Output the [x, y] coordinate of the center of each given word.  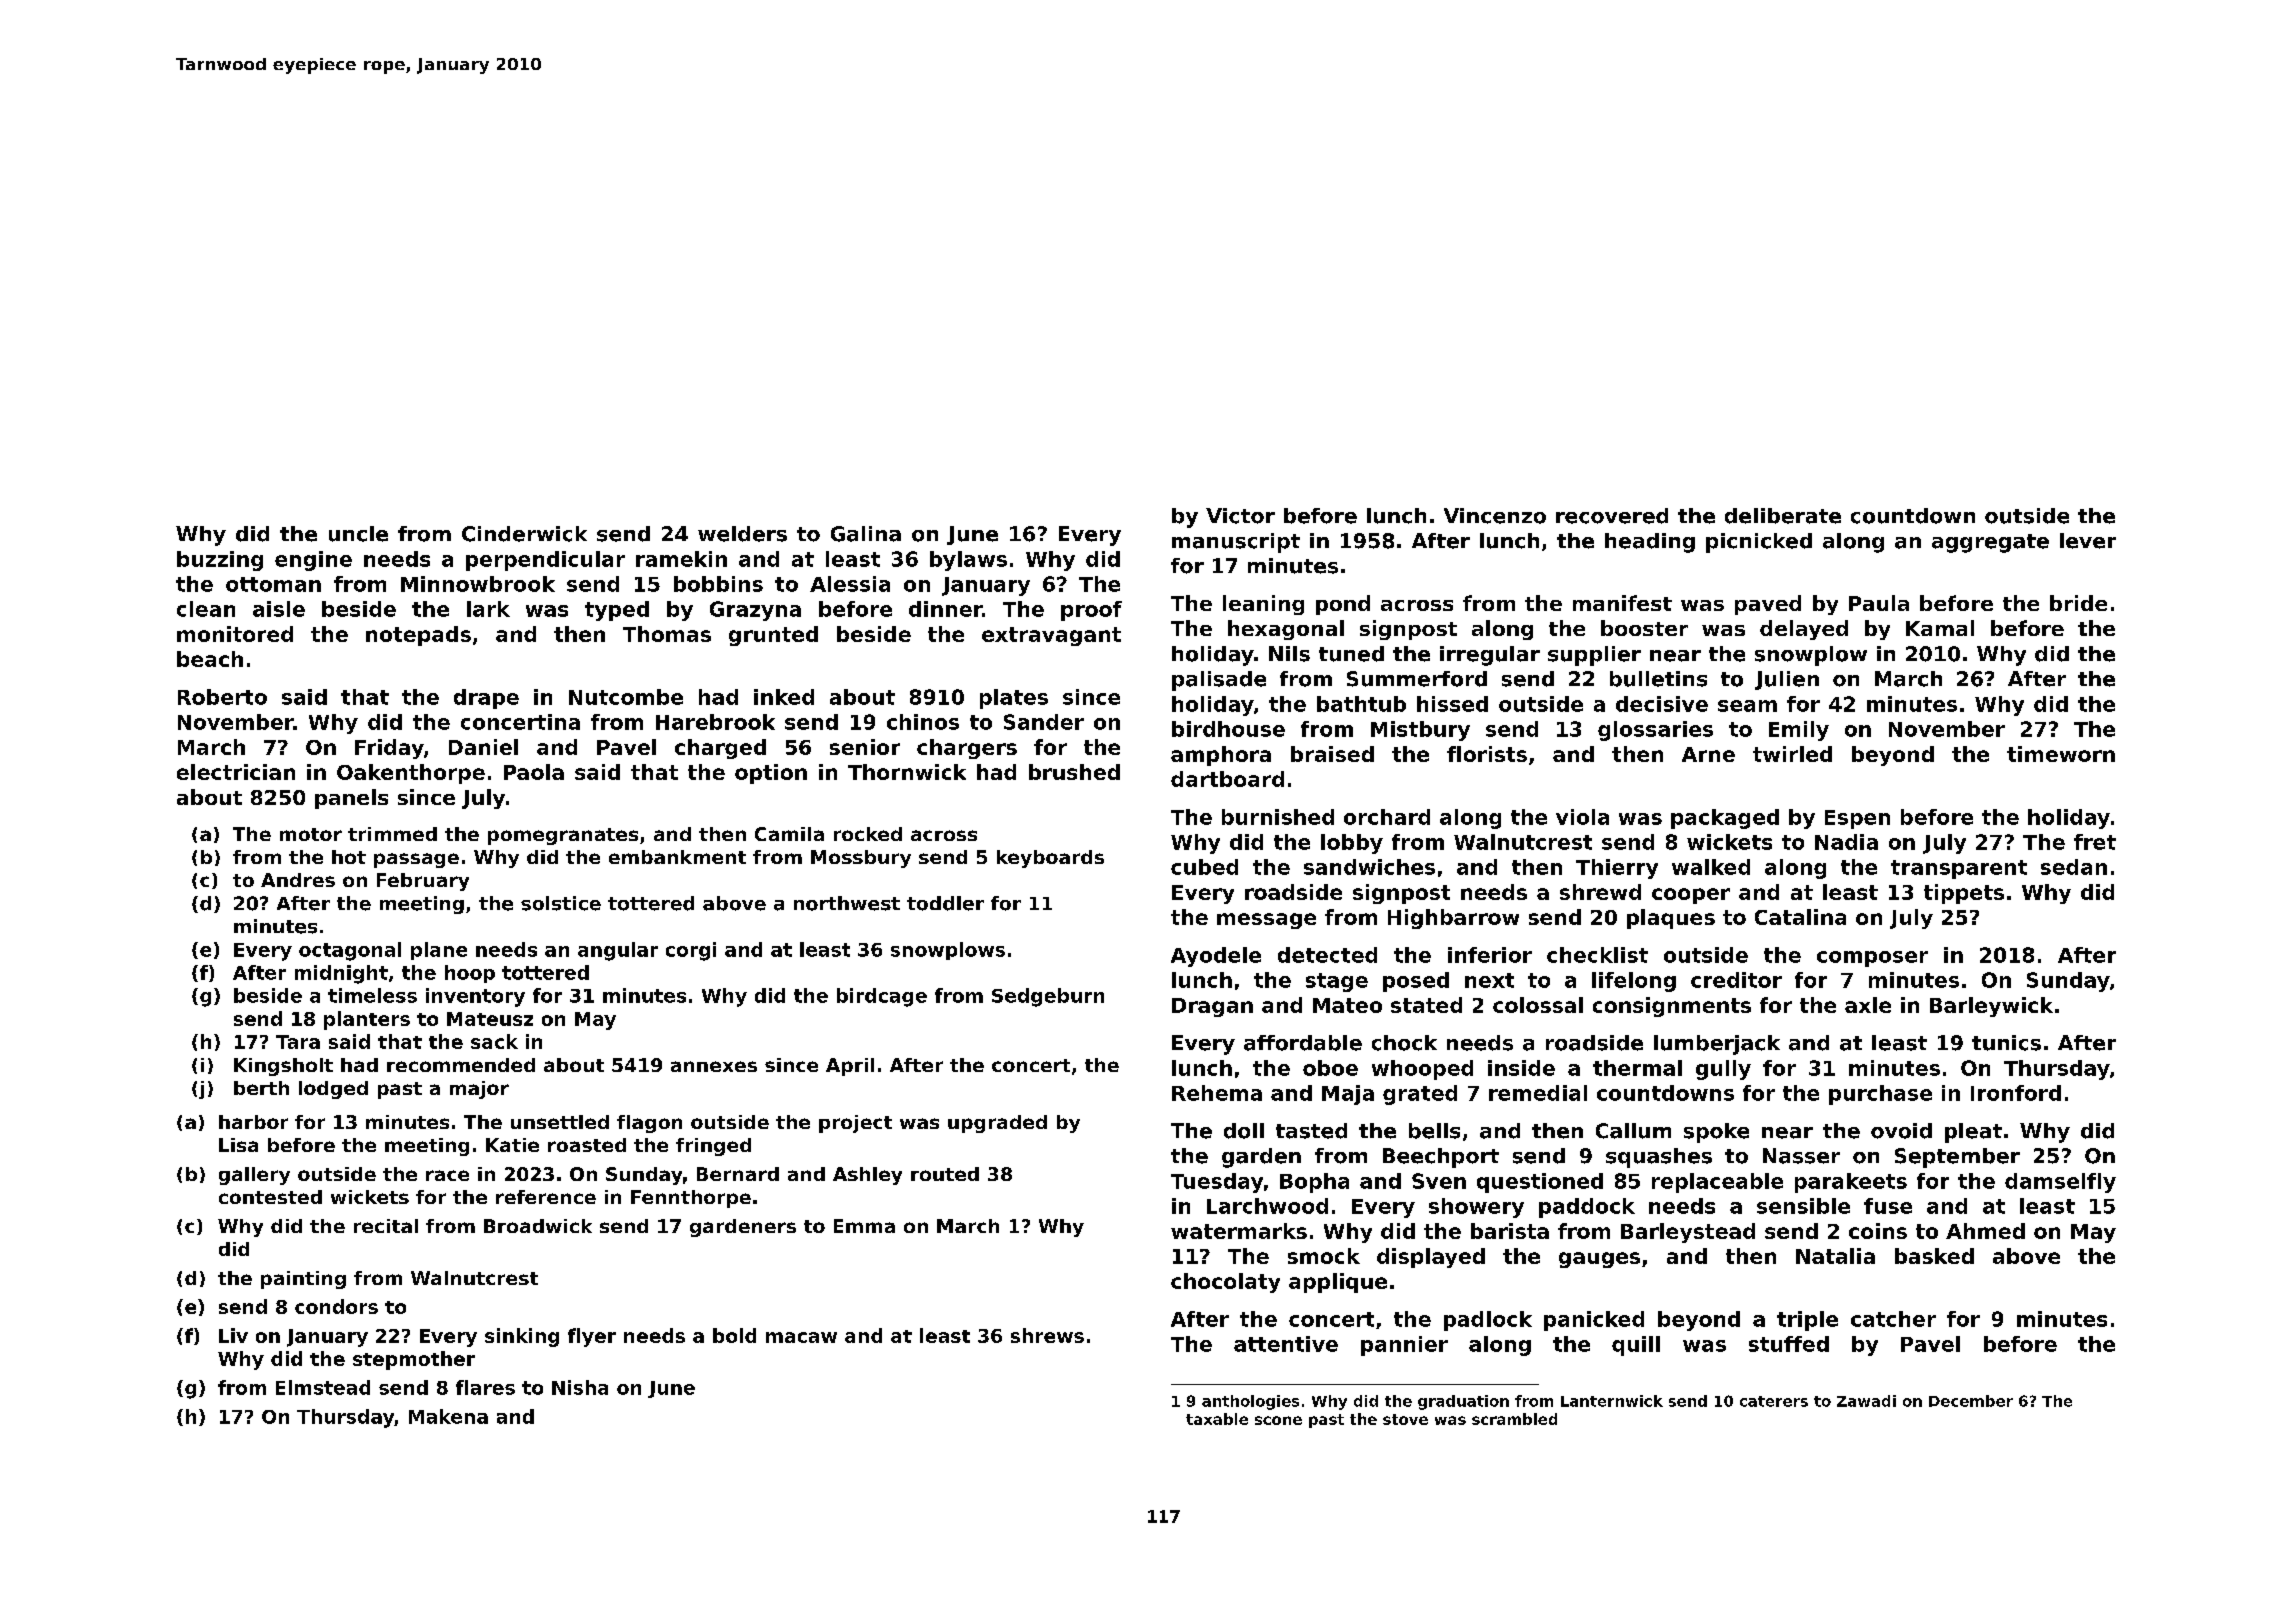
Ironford [2016, 1093]
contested [270, 1197]
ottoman [273, 584]
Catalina [1800, 917]
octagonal [350, 951]
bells [1434, 1131]
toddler [945, 903]
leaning [1263, 605]
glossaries [1655, 731]
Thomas [667, 634]
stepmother [414, 1360]
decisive [1662, 704]
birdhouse [1228, 729]
